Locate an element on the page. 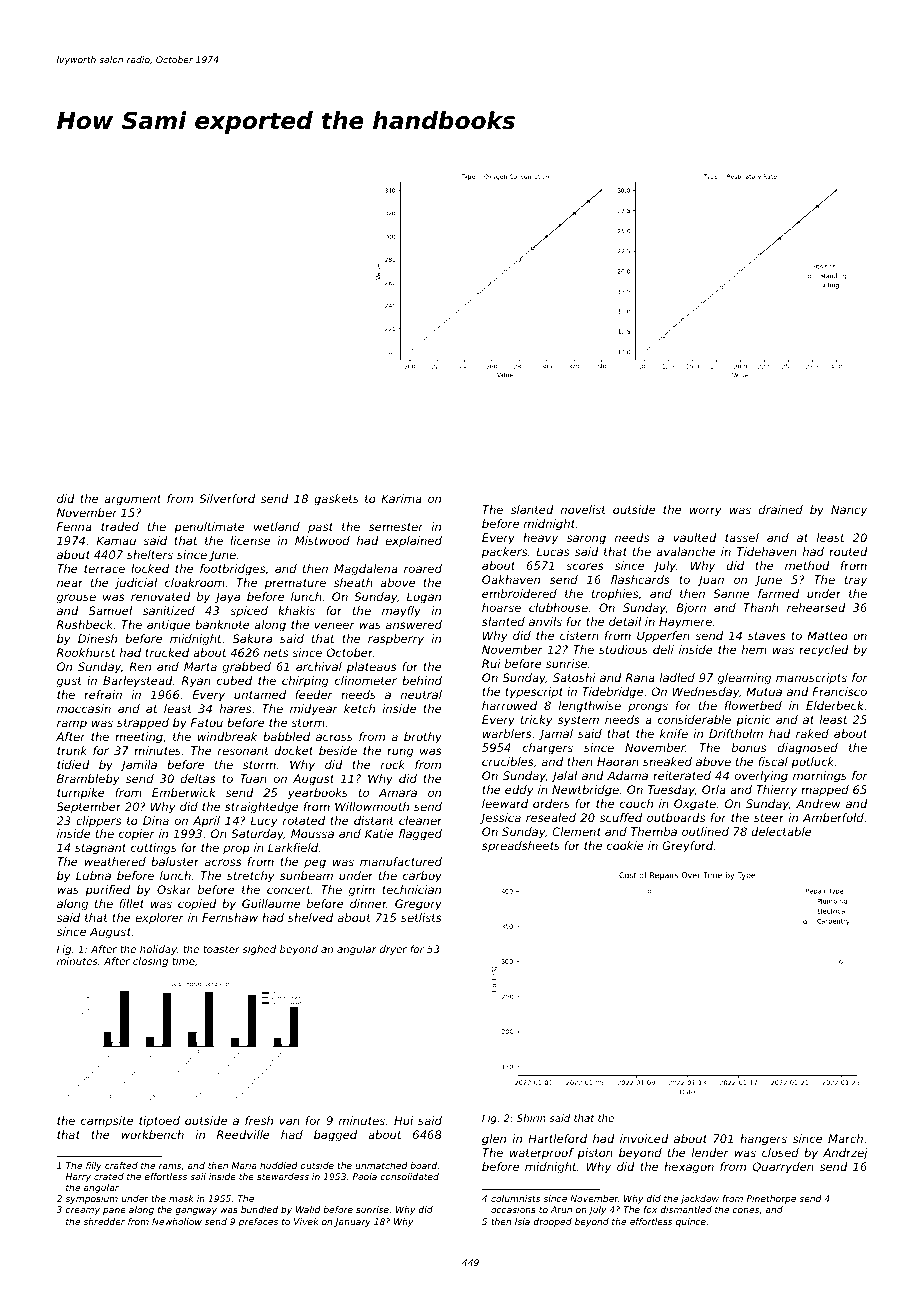  tiptoed is located at coordinates (159, 1122).
